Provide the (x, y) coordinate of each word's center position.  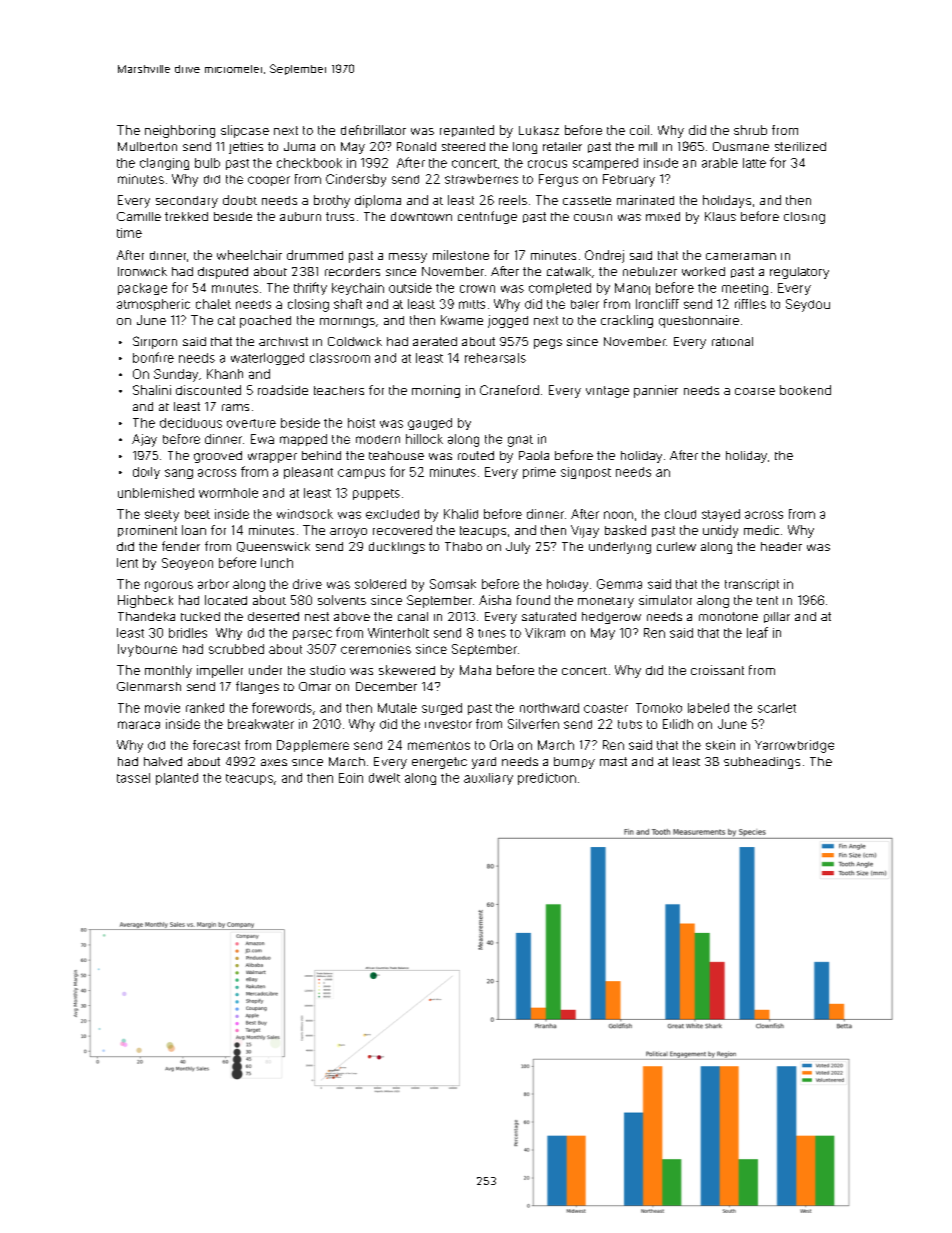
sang (179, 474)
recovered (402, 530)
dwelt (384, 778)
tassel (133, 778)
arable (720, 163)
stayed (721, 515)
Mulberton (147, 146)
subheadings (762, 763)
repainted (467, 131)
